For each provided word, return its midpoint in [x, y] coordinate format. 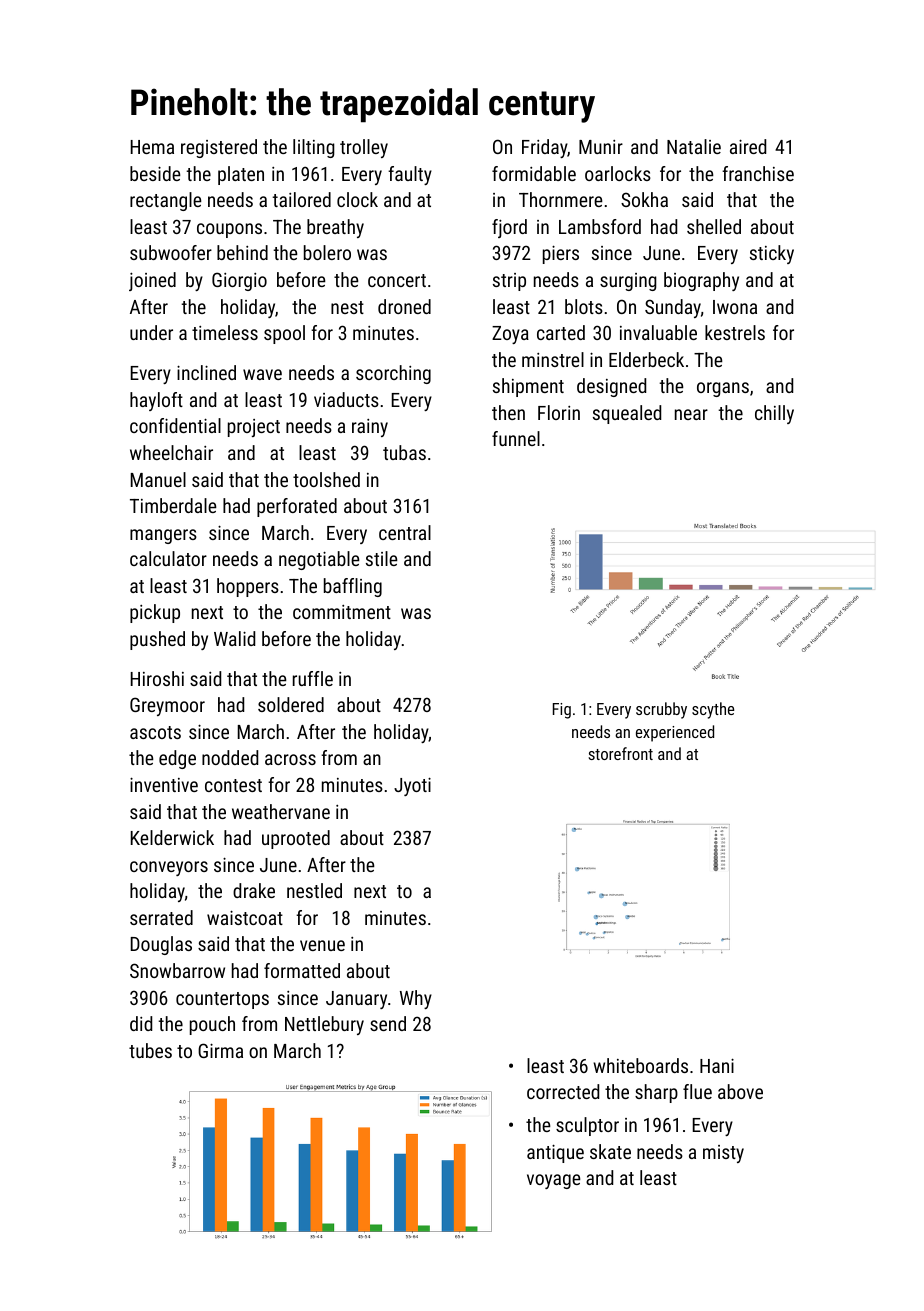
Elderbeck [646, 359]
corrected [563, 1091]
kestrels [735, 332]
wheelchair [171, 452]
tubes [150, 1050]
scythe [713, 710]
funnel [516, 438]
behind [242, 252]
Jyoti [412, 786]
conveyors [169, 868]
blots [584, 306]
